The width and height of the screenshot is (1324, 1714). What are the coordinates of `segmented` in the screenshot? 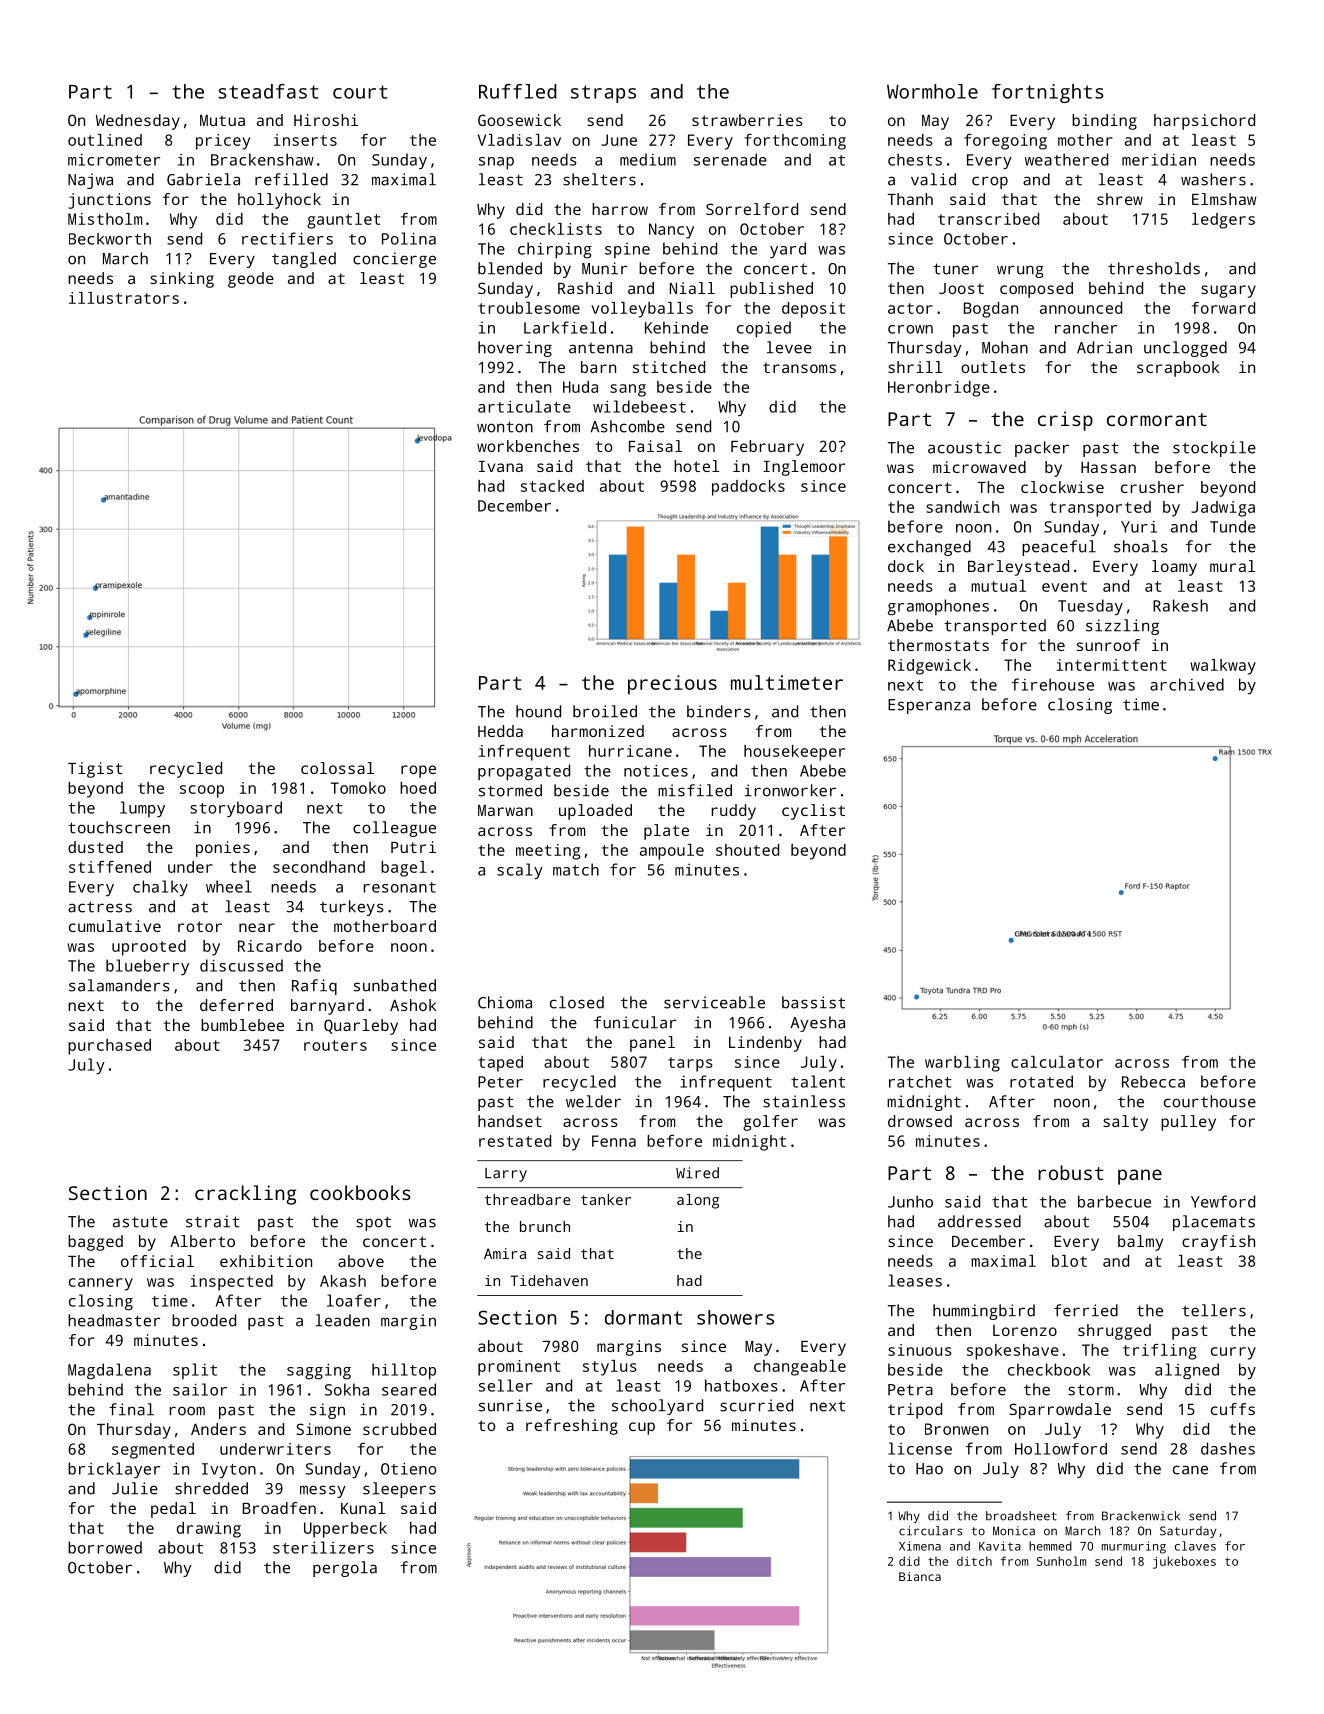 It's located at (153, 1451).
